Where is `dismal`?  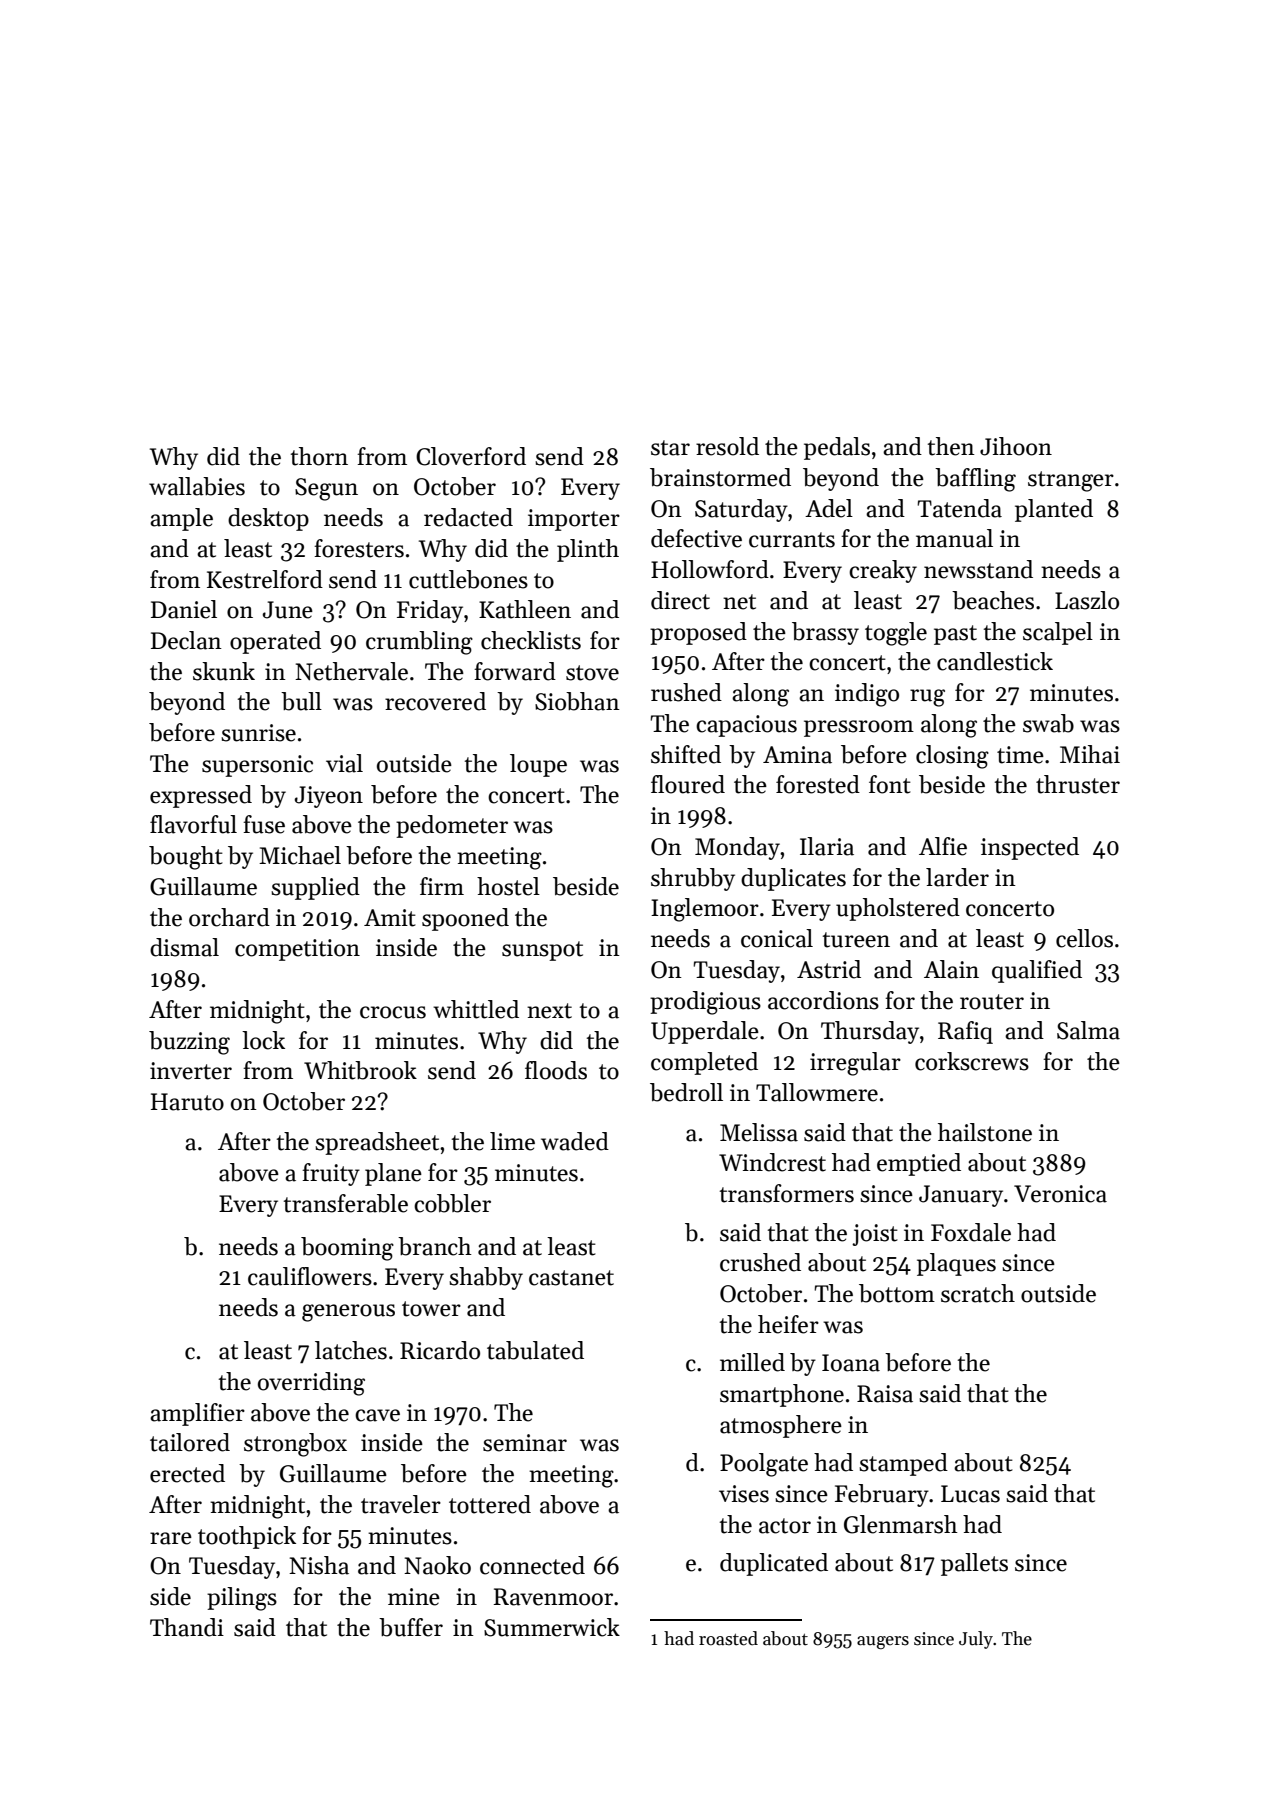 dismal is located at coordinates (184, 947).
